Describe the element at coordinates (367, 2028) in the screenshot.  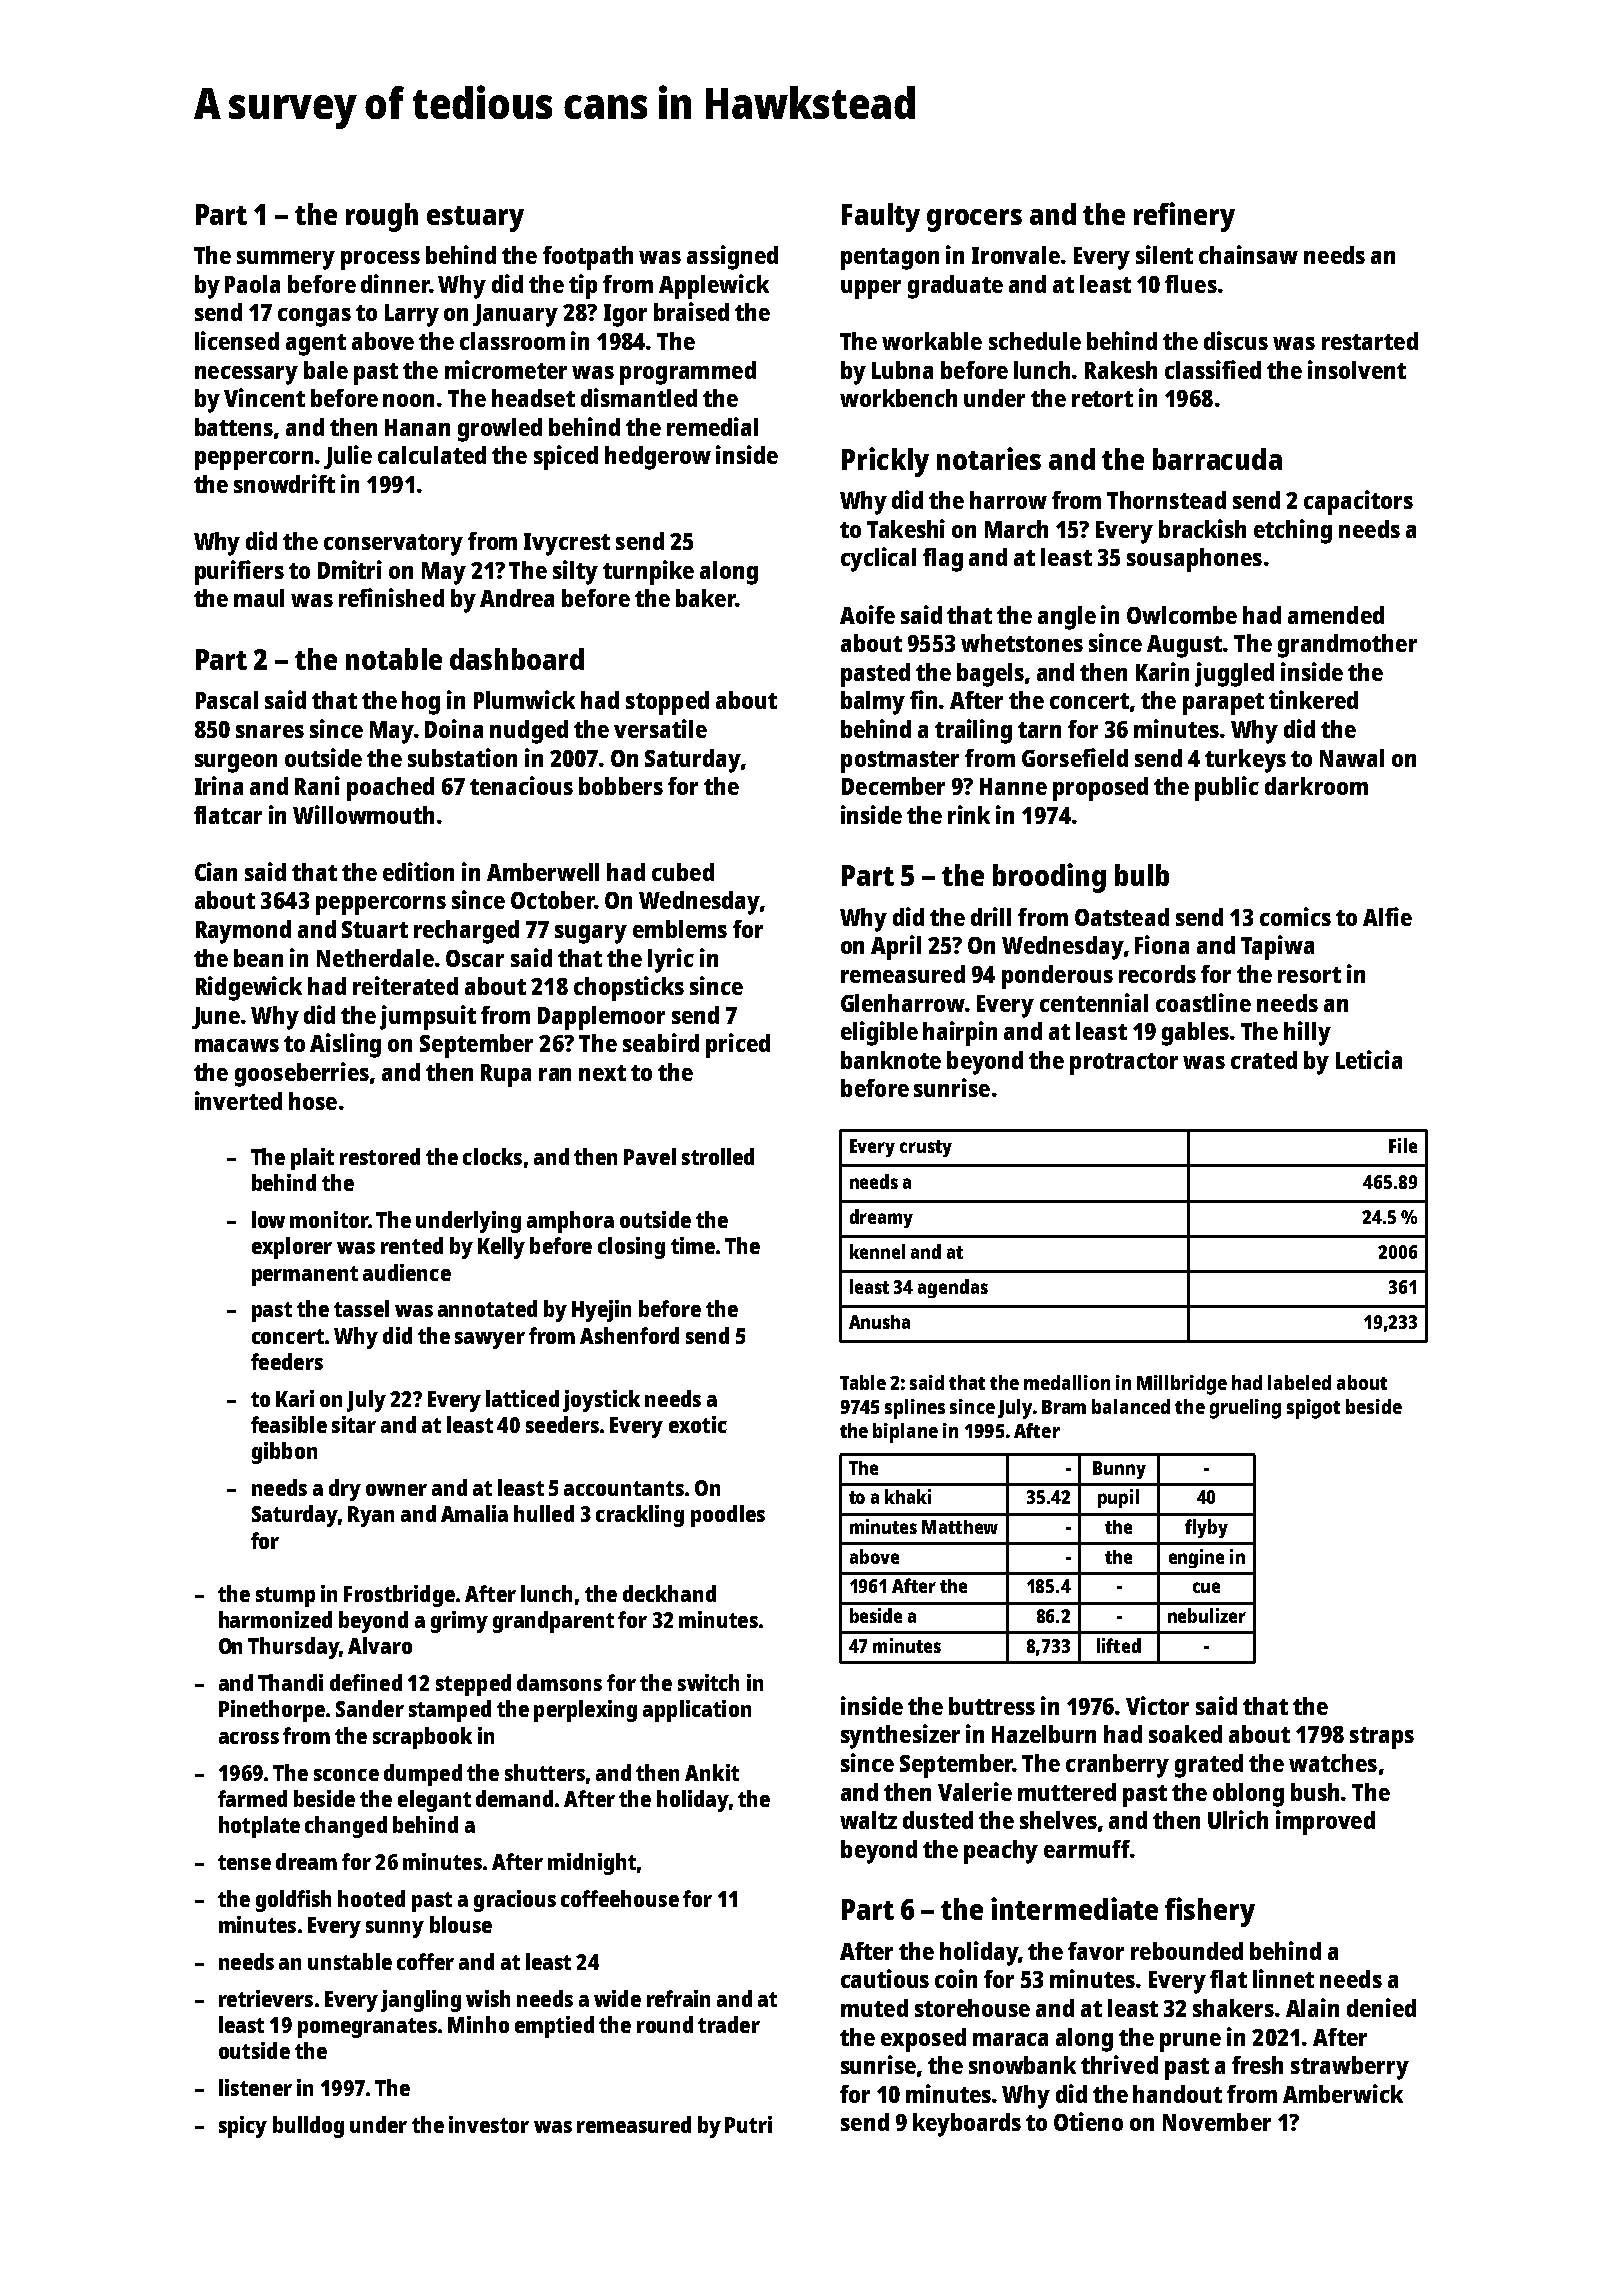
I see `pomegranates` at that location.
